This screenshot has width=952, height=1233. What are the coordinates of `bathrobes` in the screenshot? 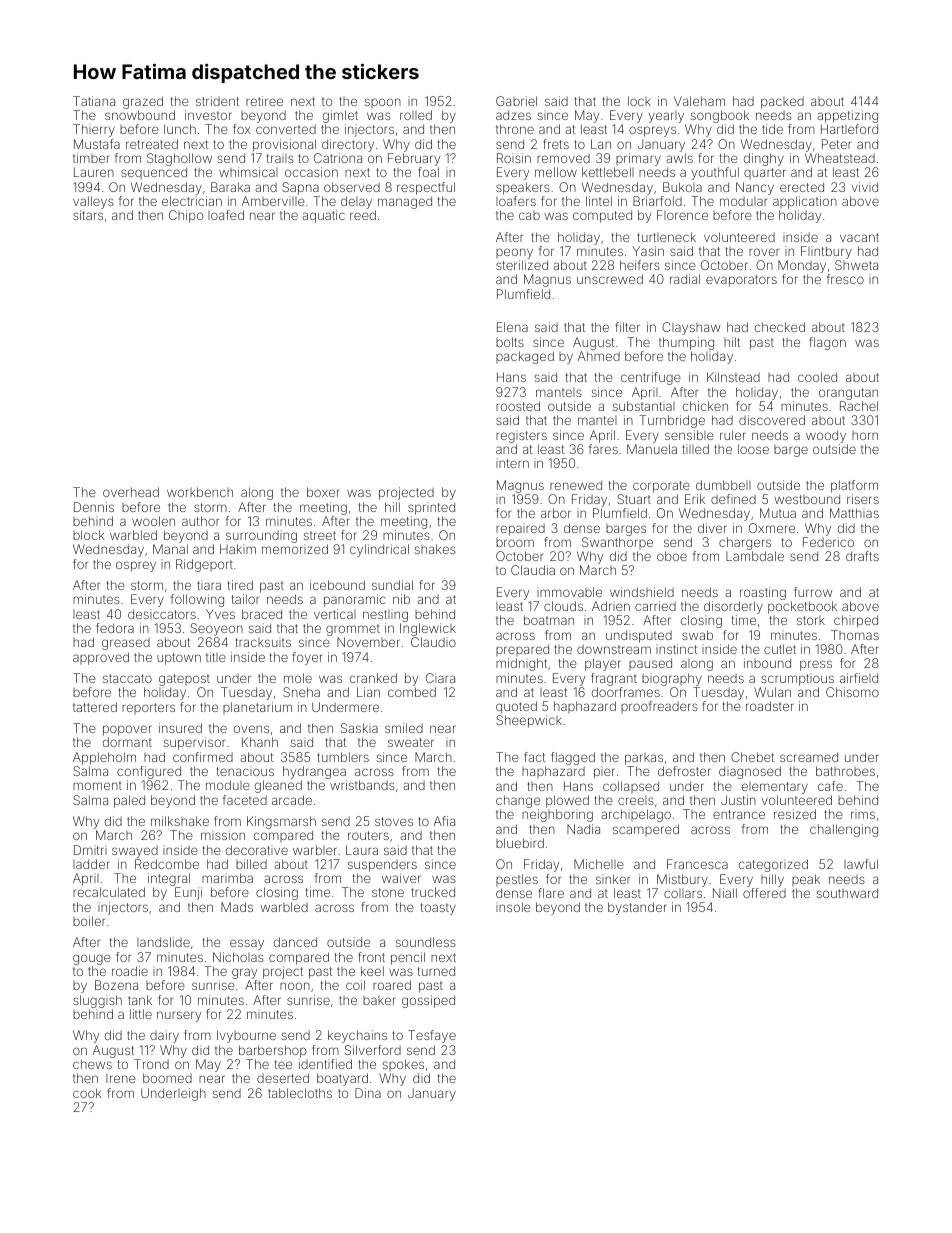 It's located at (845, 771).
